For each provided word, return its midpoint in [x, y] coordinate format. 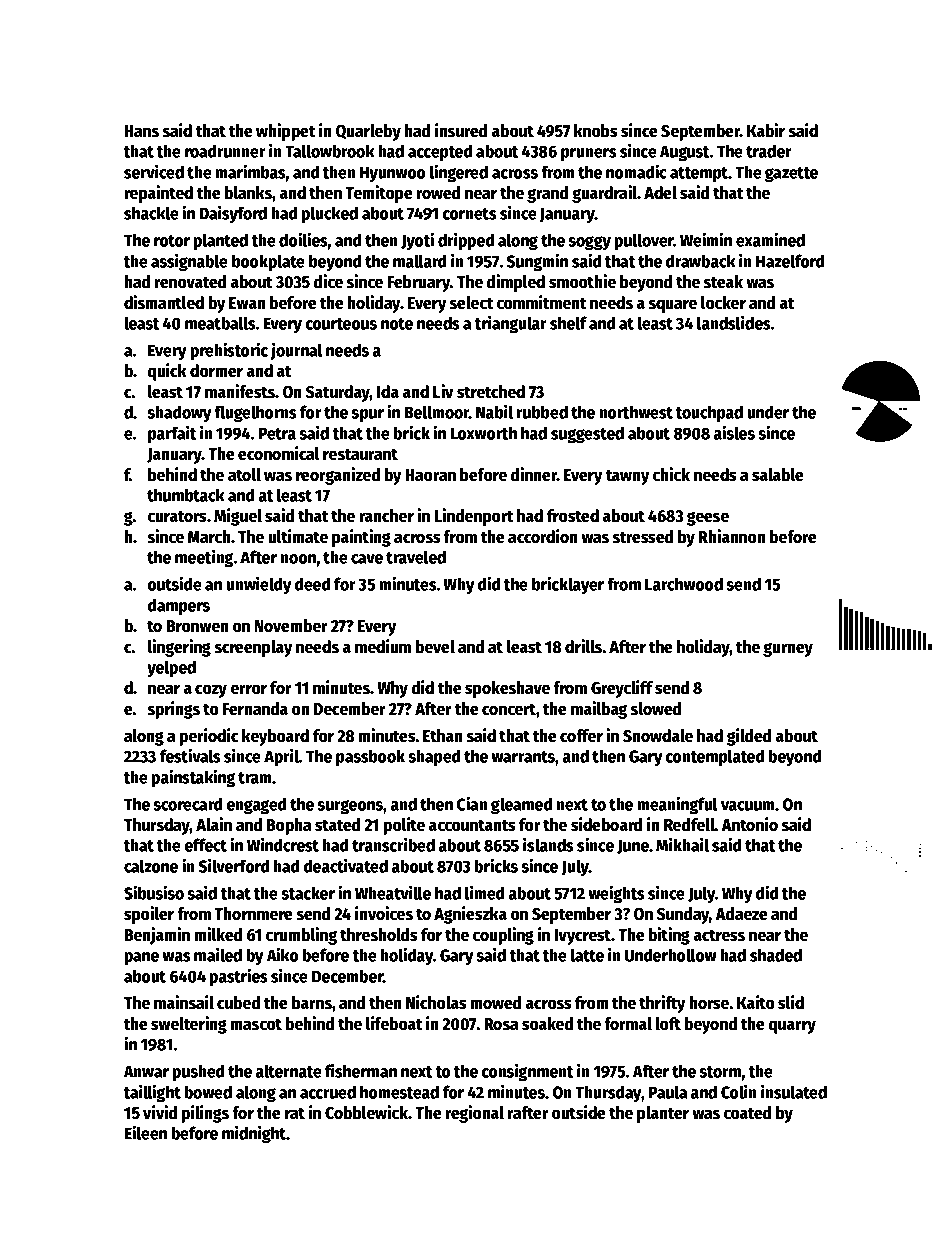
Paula [668, 1092]
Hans [142, 131]
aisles [734, 432]
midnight [254, 1134]
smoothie [582, 281]
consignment [527, 1072]
